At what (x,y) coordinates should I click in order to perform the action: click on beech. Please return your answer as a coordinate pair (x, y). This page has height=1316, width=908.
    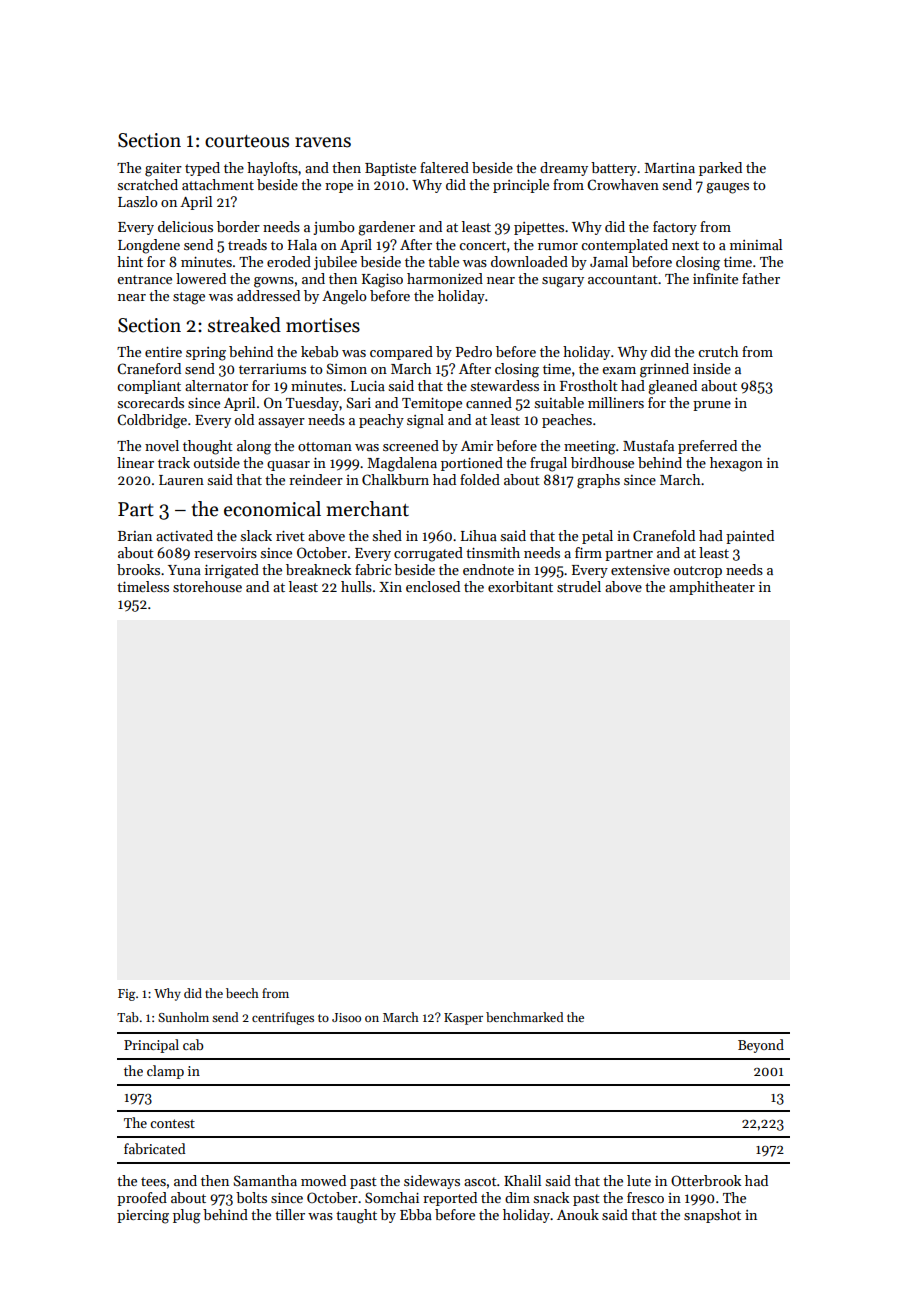
    Looking at the image, I should click on (242, 993).
